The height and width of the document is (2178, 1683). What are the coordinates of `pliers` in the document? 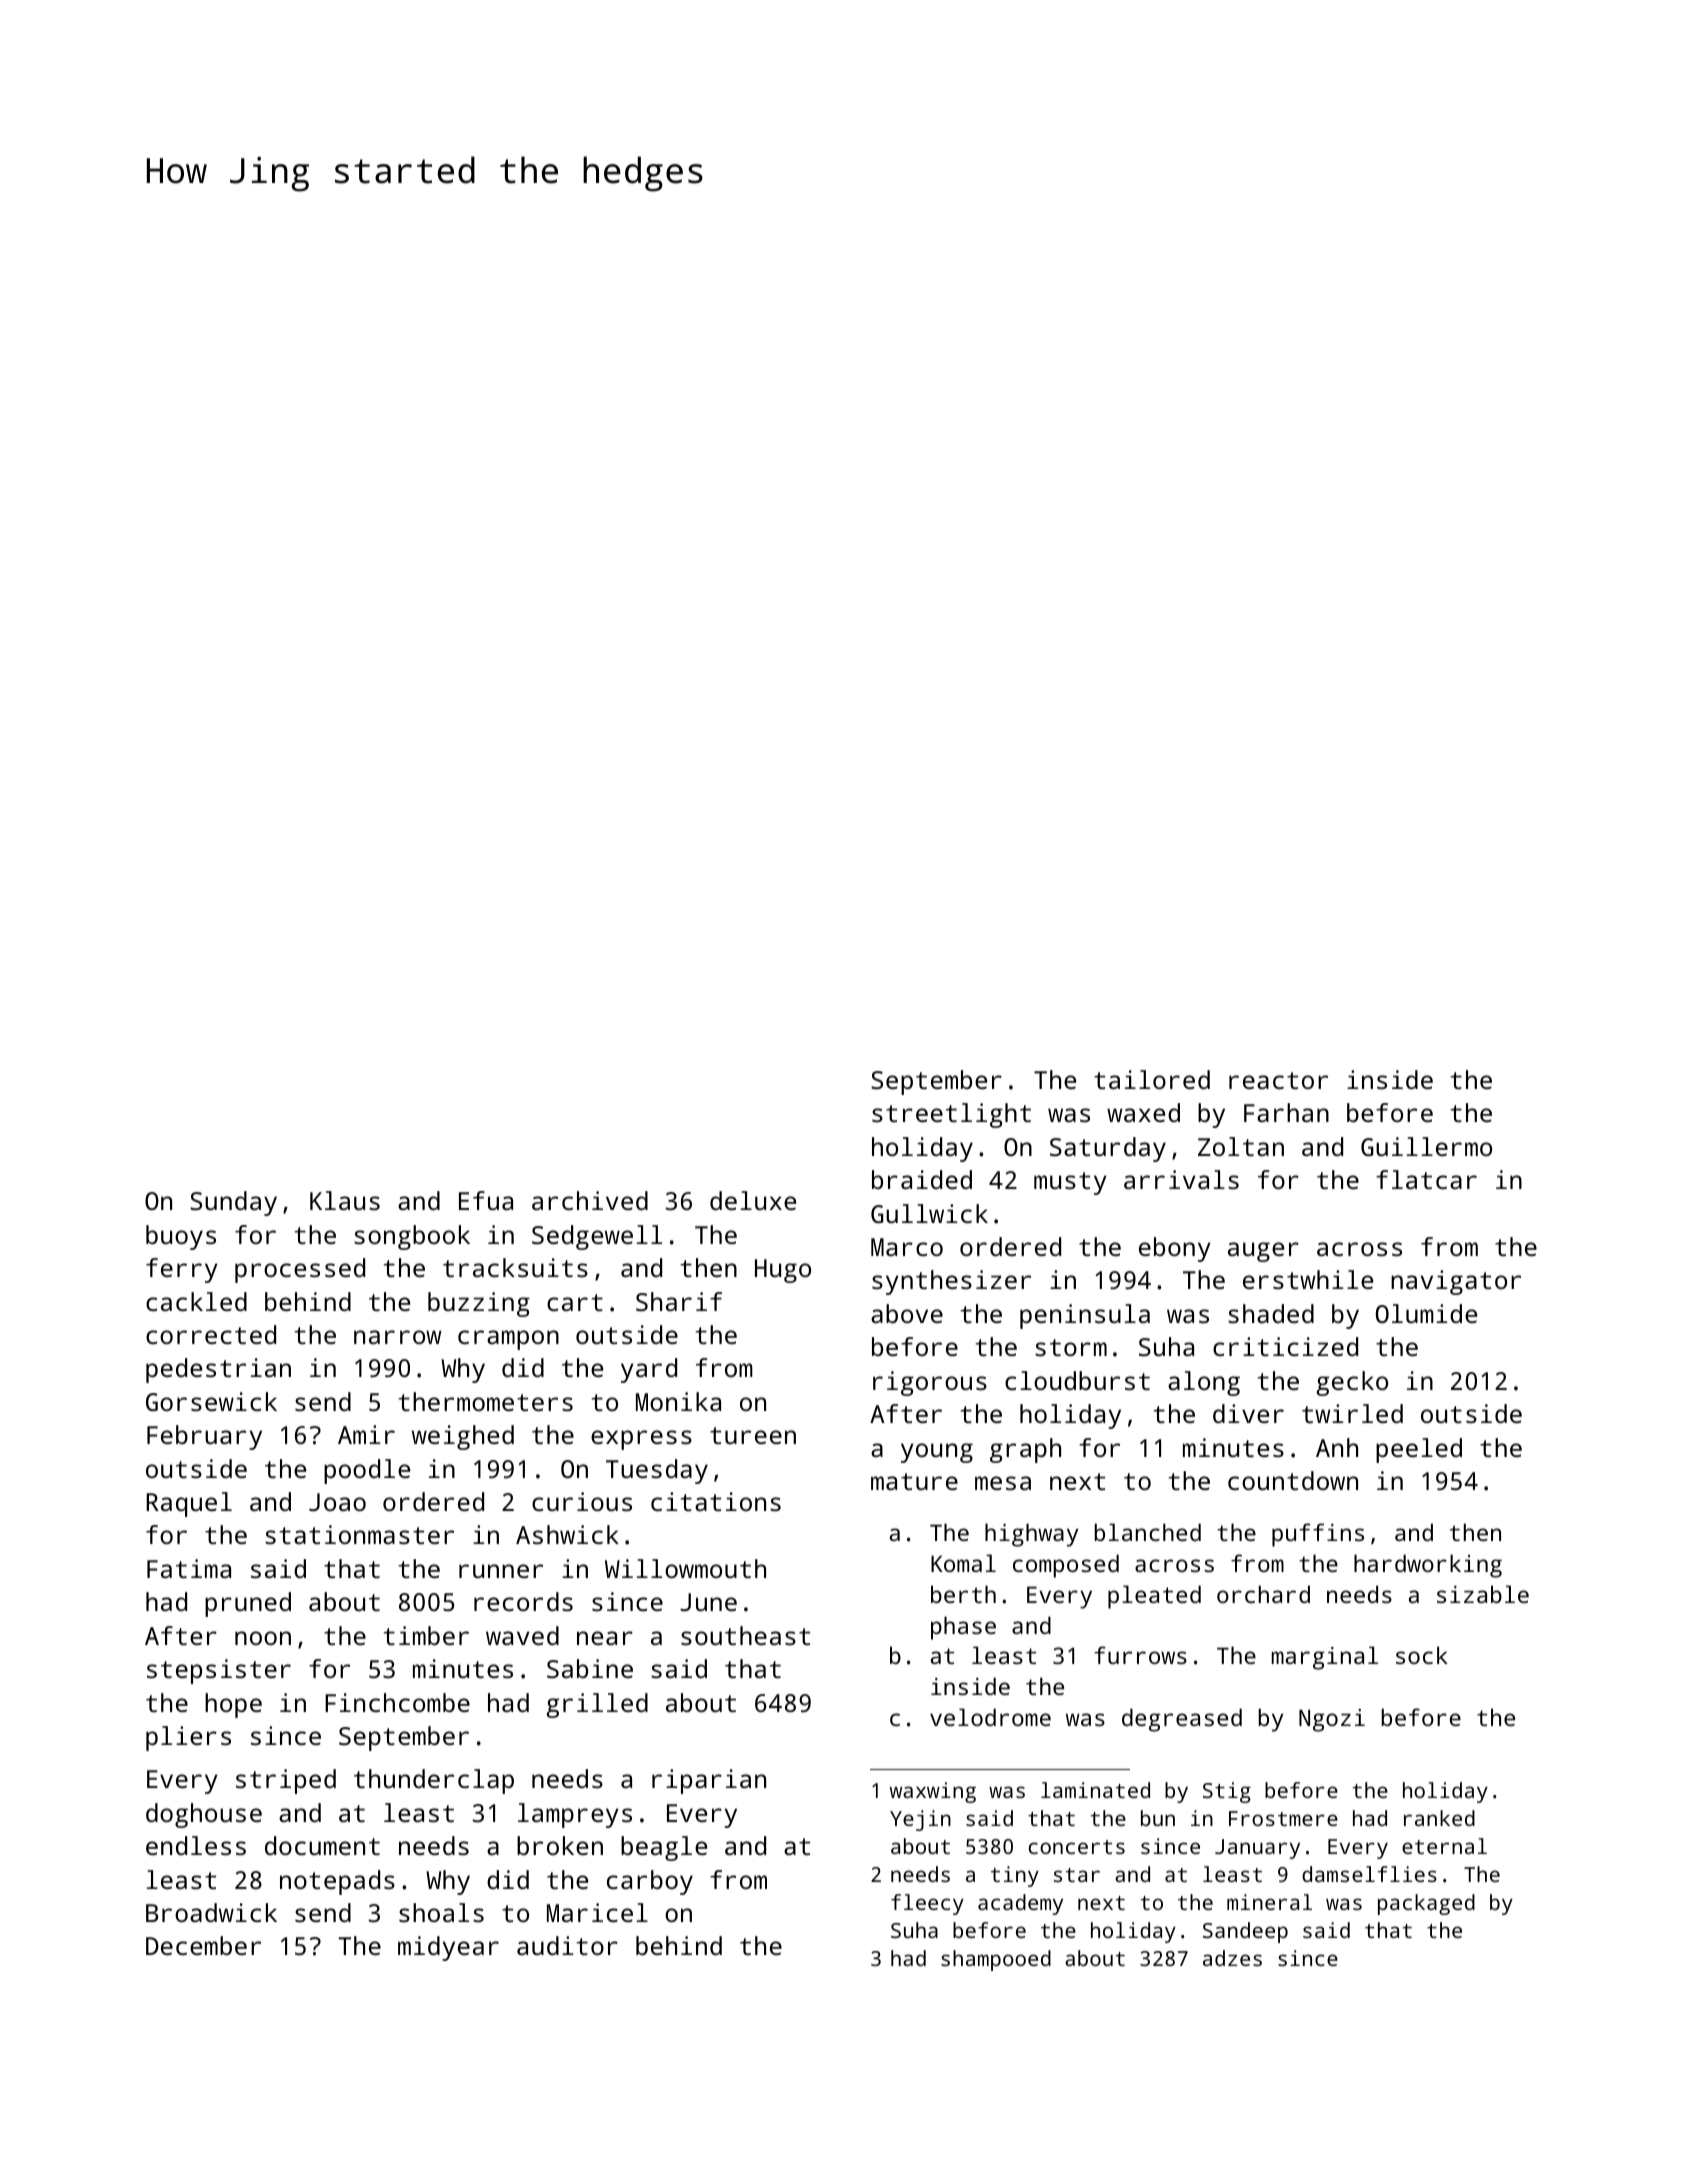 It's located at (188, 1738).
